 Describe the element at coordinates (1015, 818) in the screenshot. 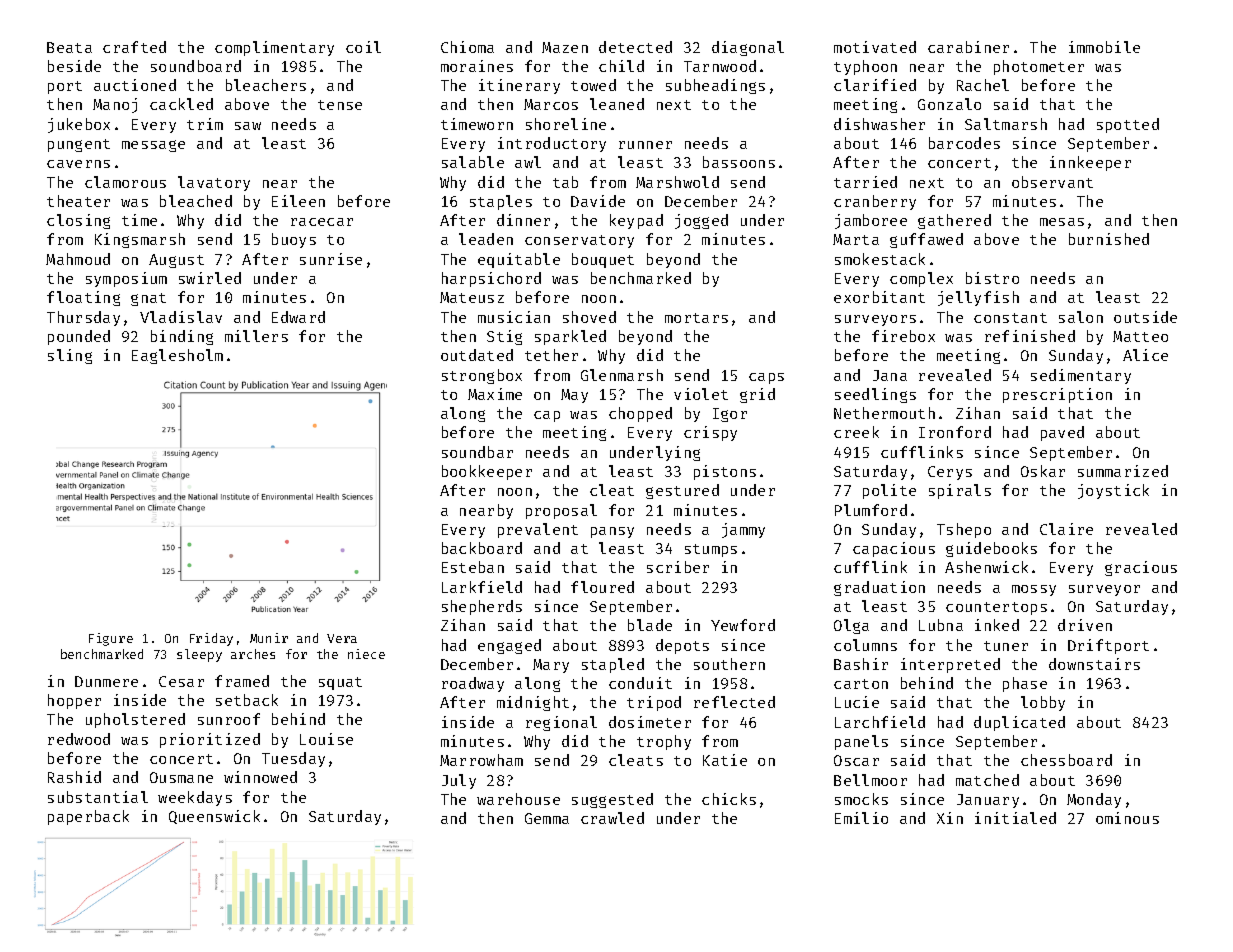

I see `initialed` at that location.
